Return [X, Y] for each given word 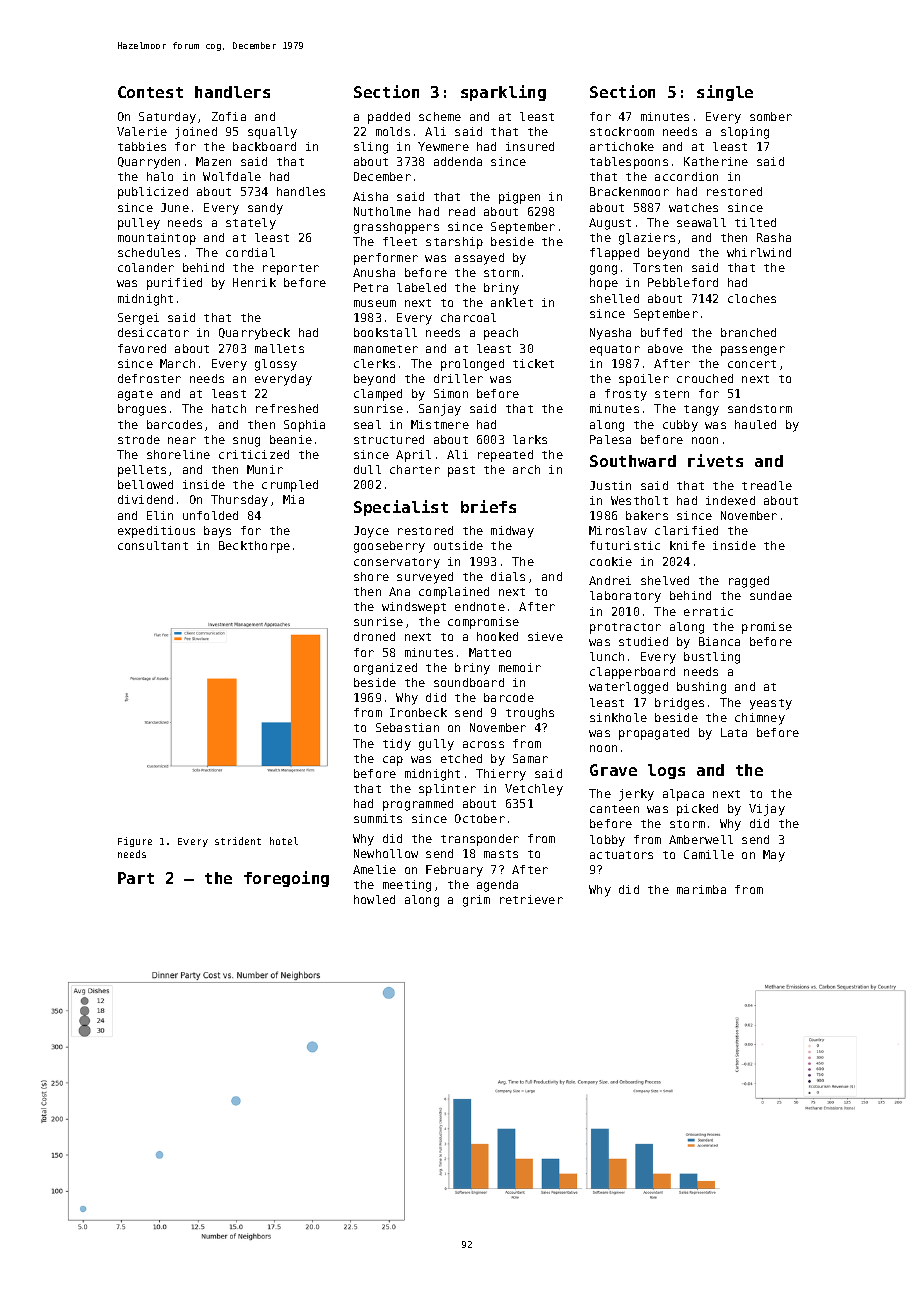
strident [238, 841]
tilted [755, 222]
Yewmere [443, 146]
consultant [153, 545]
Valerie [142, 131]
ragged [749, 582]
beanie [291, 439]
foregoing [286, 879]
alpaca [683, 795]
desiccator [153, 332]
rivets [715, 460]
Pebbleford [683, 282]
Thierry [501, 775]
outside [458, 545]
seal [367, 424]
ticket [533, 363]
